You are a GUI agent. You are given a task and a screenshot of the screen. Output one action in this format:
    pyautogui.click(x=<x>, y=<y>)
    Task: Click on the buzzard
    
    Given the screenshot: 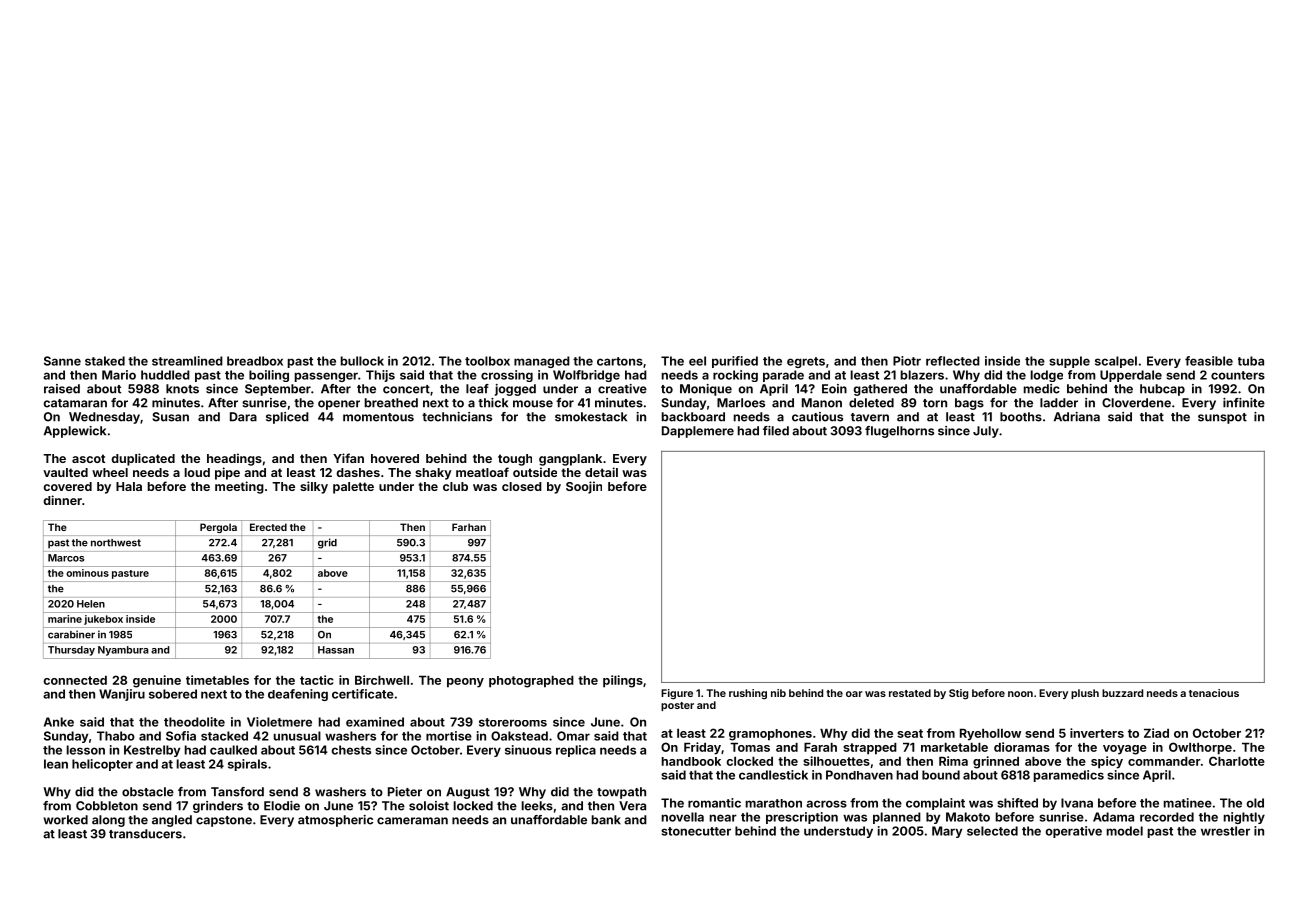 What is the action you would take?
    pyautogui.click(x=1122, y=693)
